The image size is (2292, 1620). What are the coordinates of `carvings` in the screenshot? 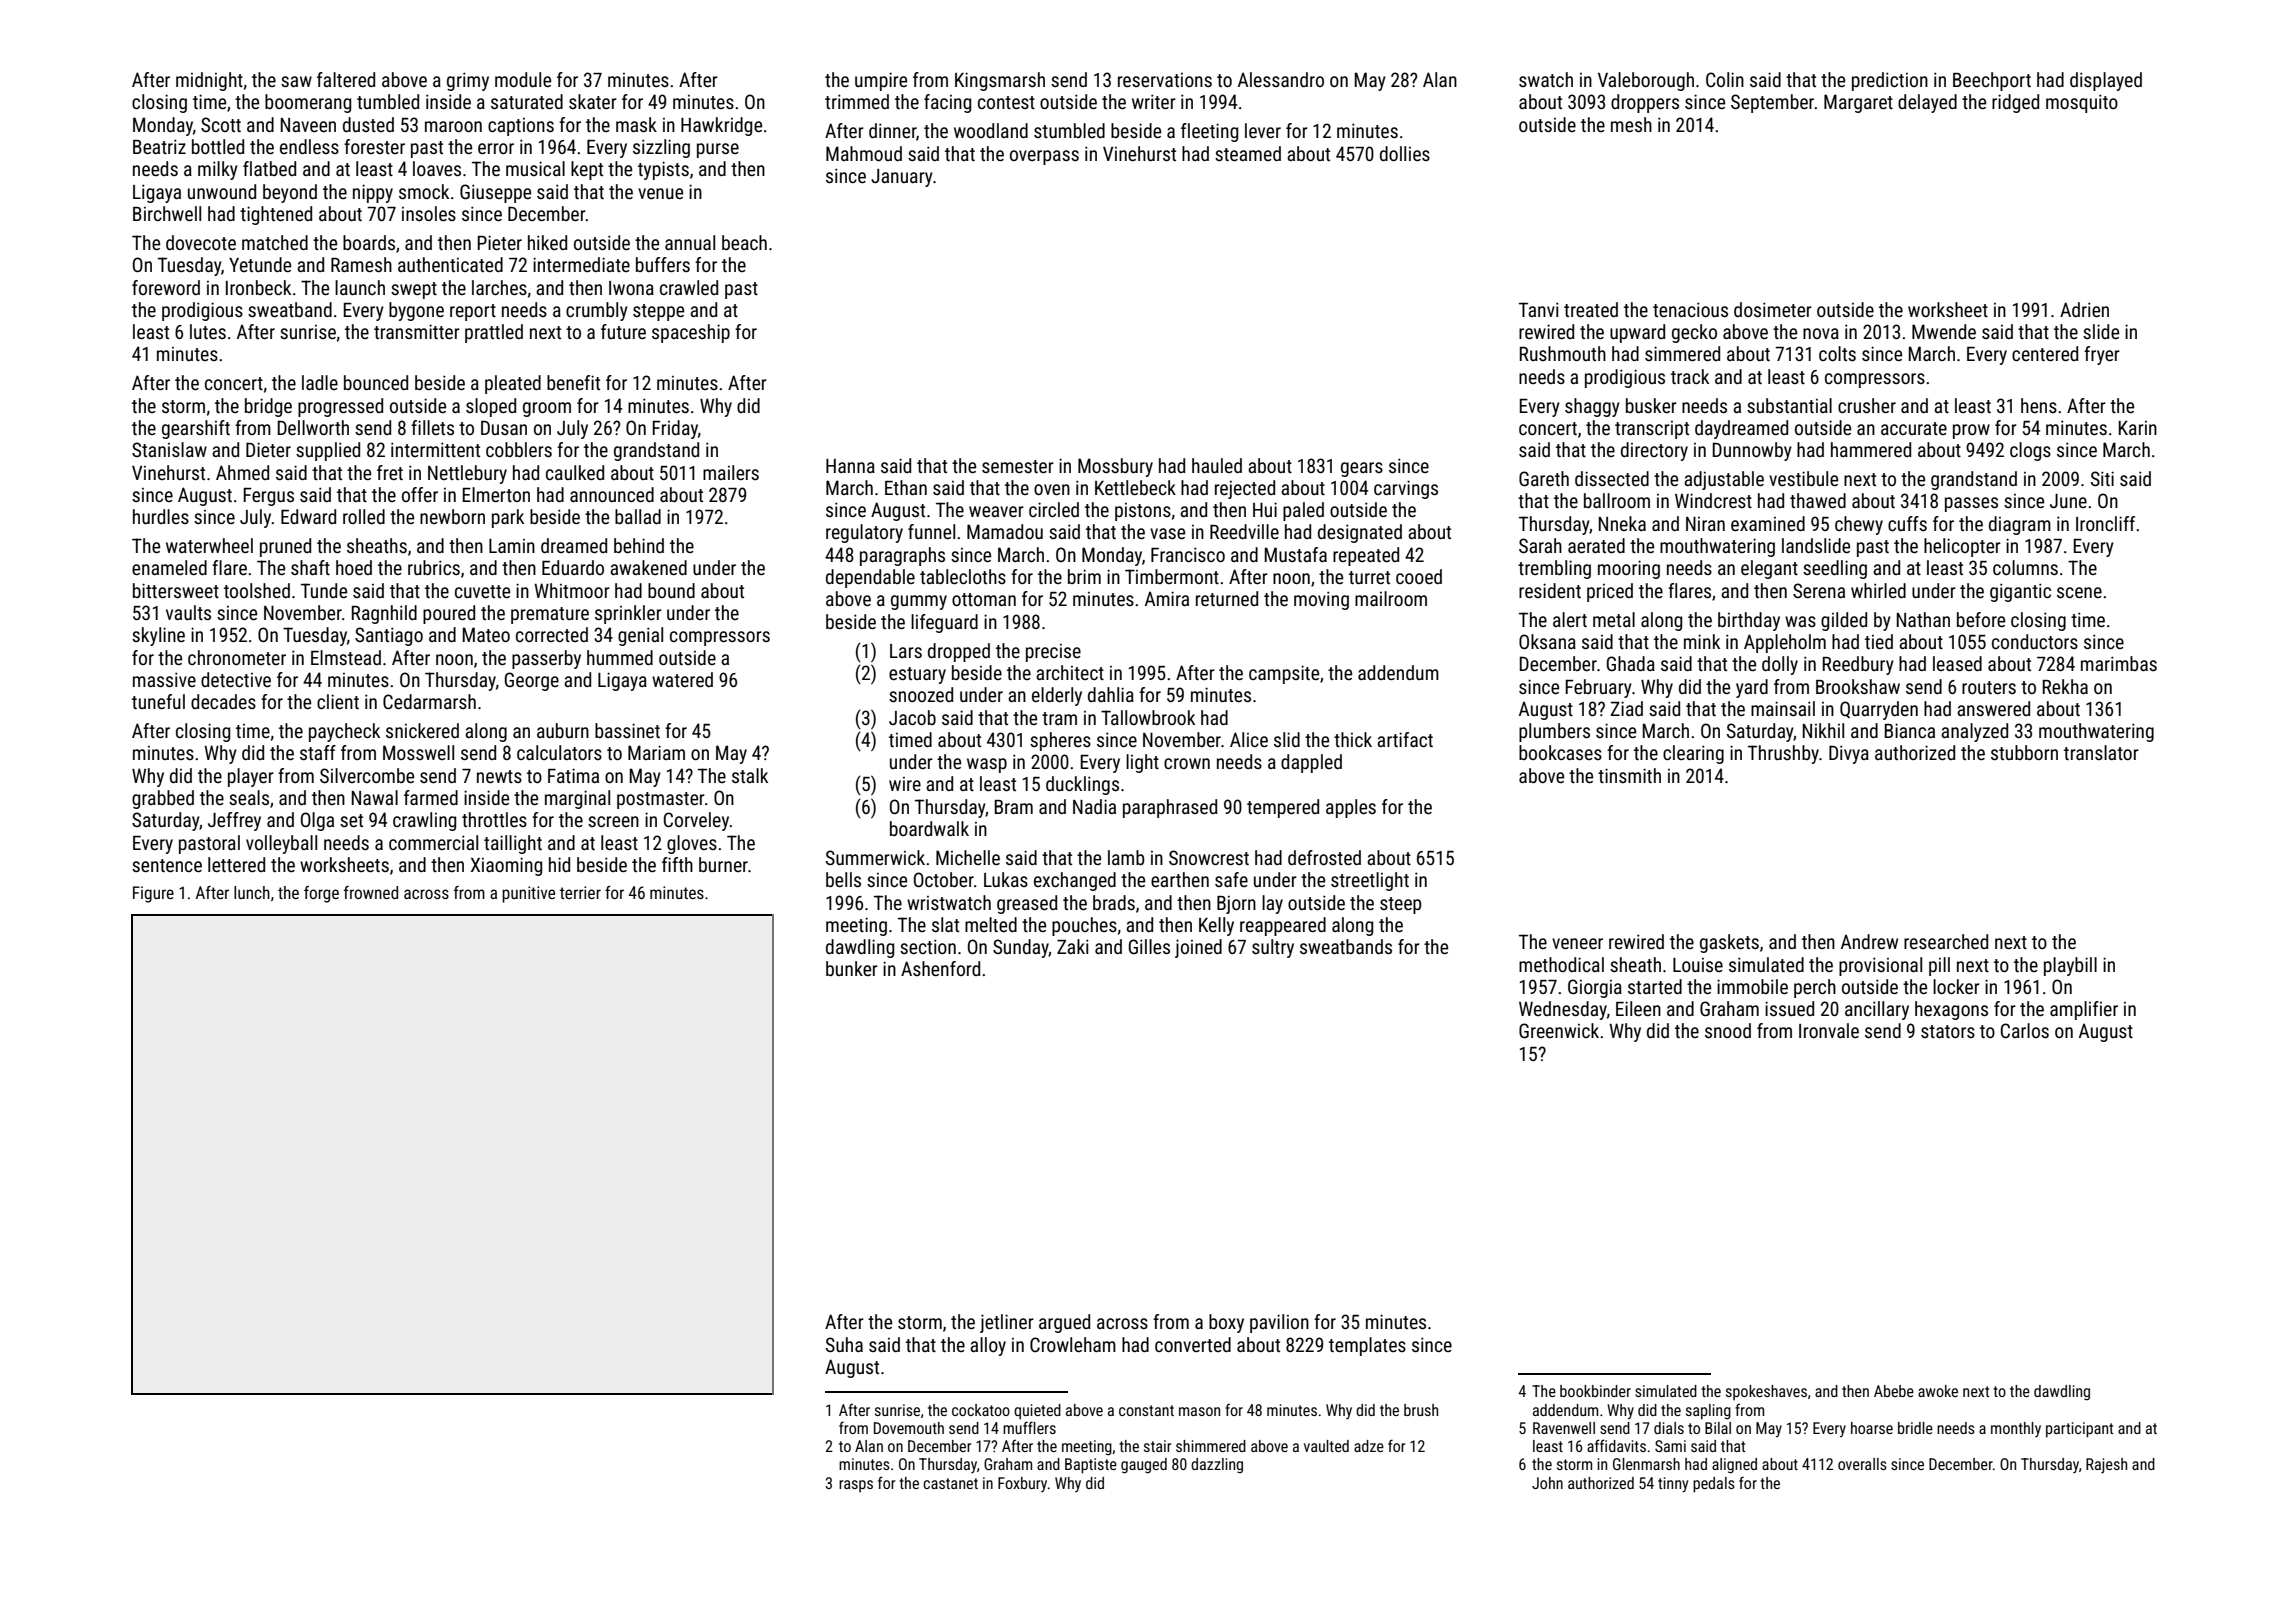 It's located at (1406, 489).
